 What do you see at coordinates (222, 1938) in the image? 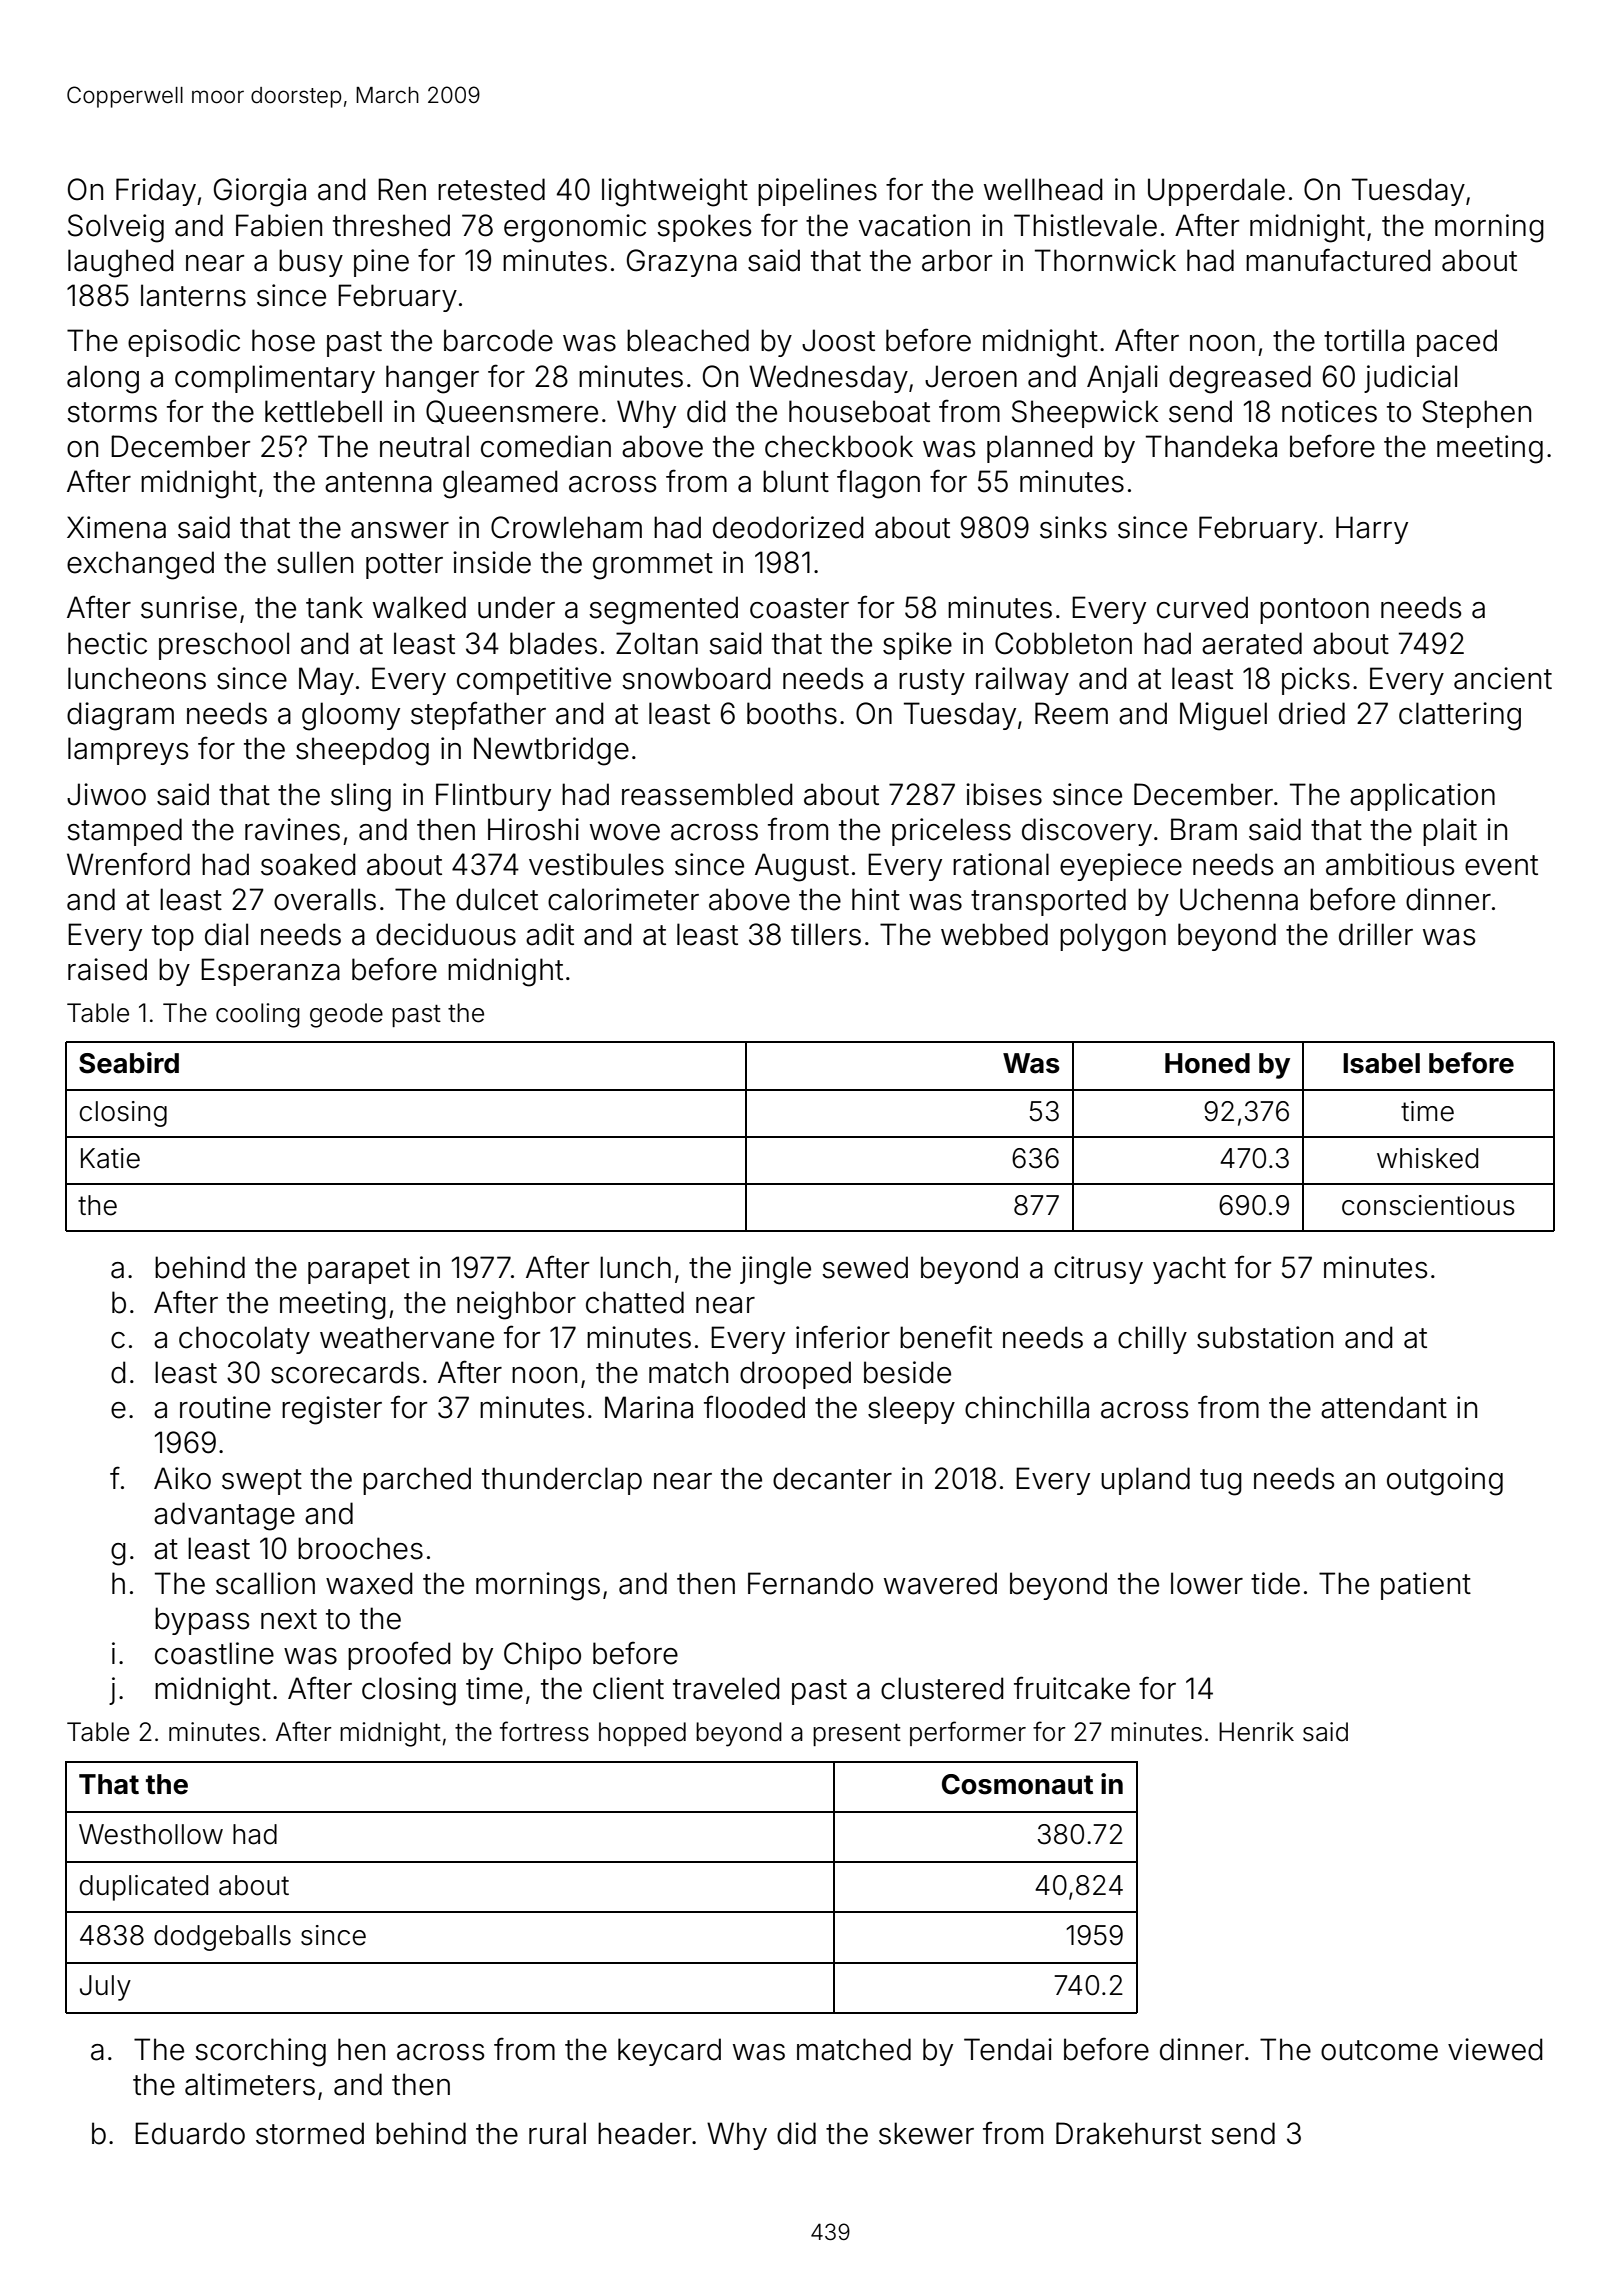
I see `dodgeballs` at bounding box center [222, 1938].
